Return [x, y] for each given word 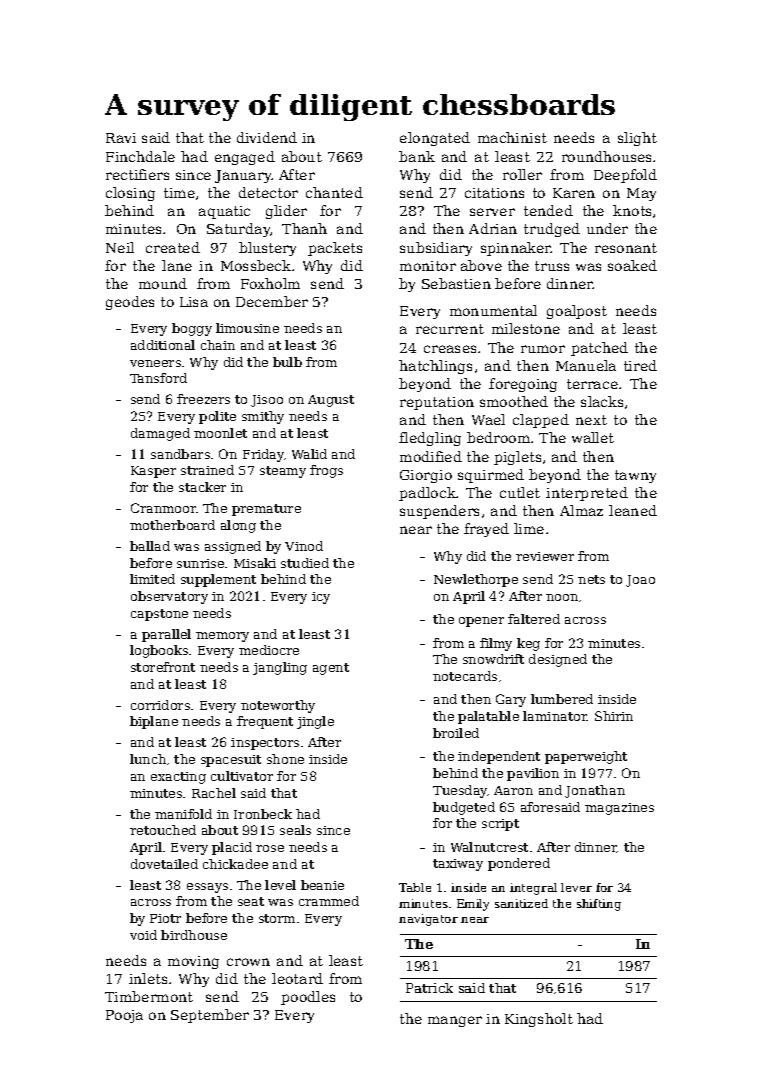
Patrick [429, 988]
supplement [218, 580]
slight [637, 139]
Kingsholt [539, 1020]
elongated [435, 139]
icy [321, 598]
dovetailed [164, 864]
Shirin [614, 716]
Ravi [121, 138]
